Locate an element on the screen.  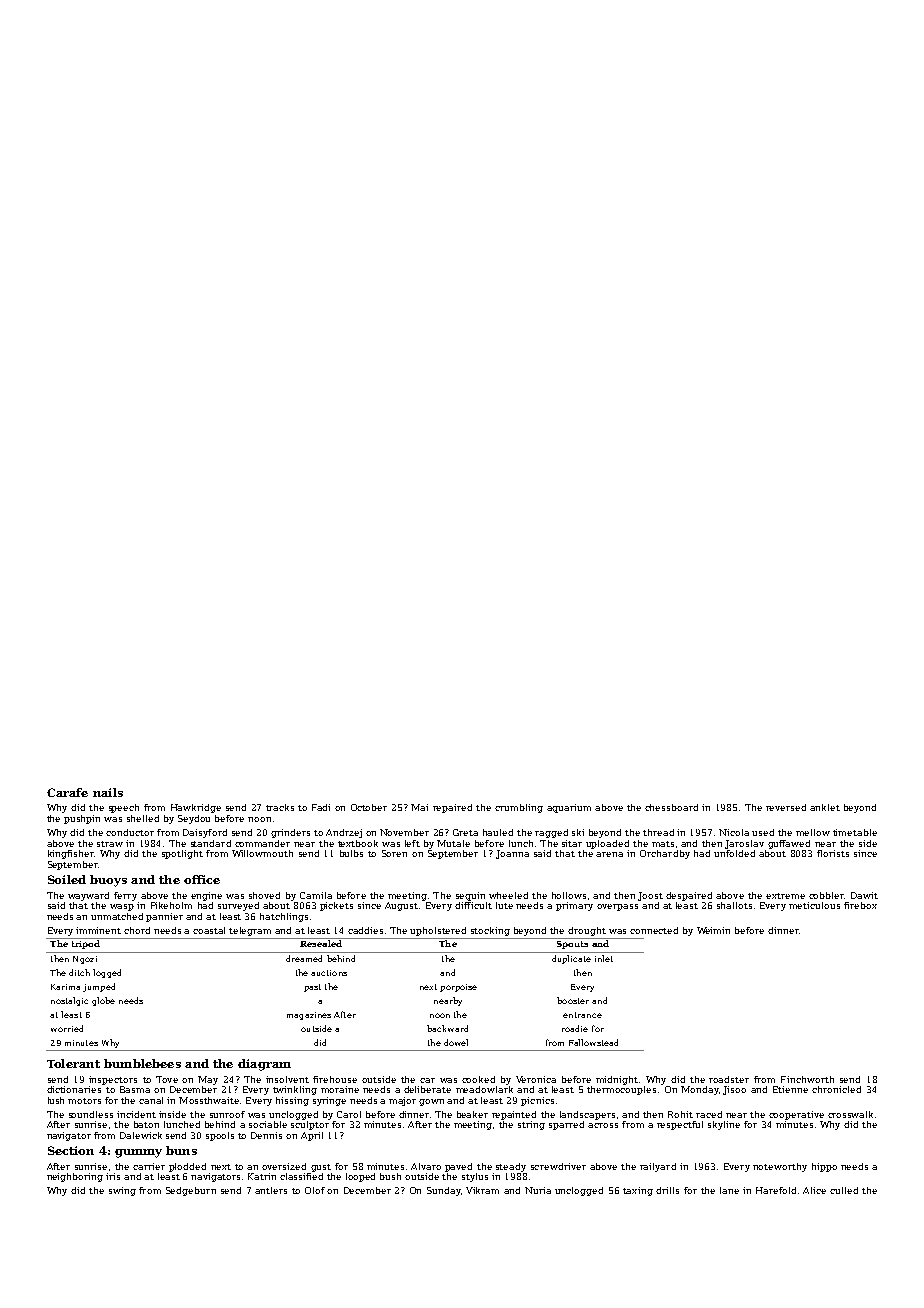
crosswalk is located at coordinates (850, 1114).
